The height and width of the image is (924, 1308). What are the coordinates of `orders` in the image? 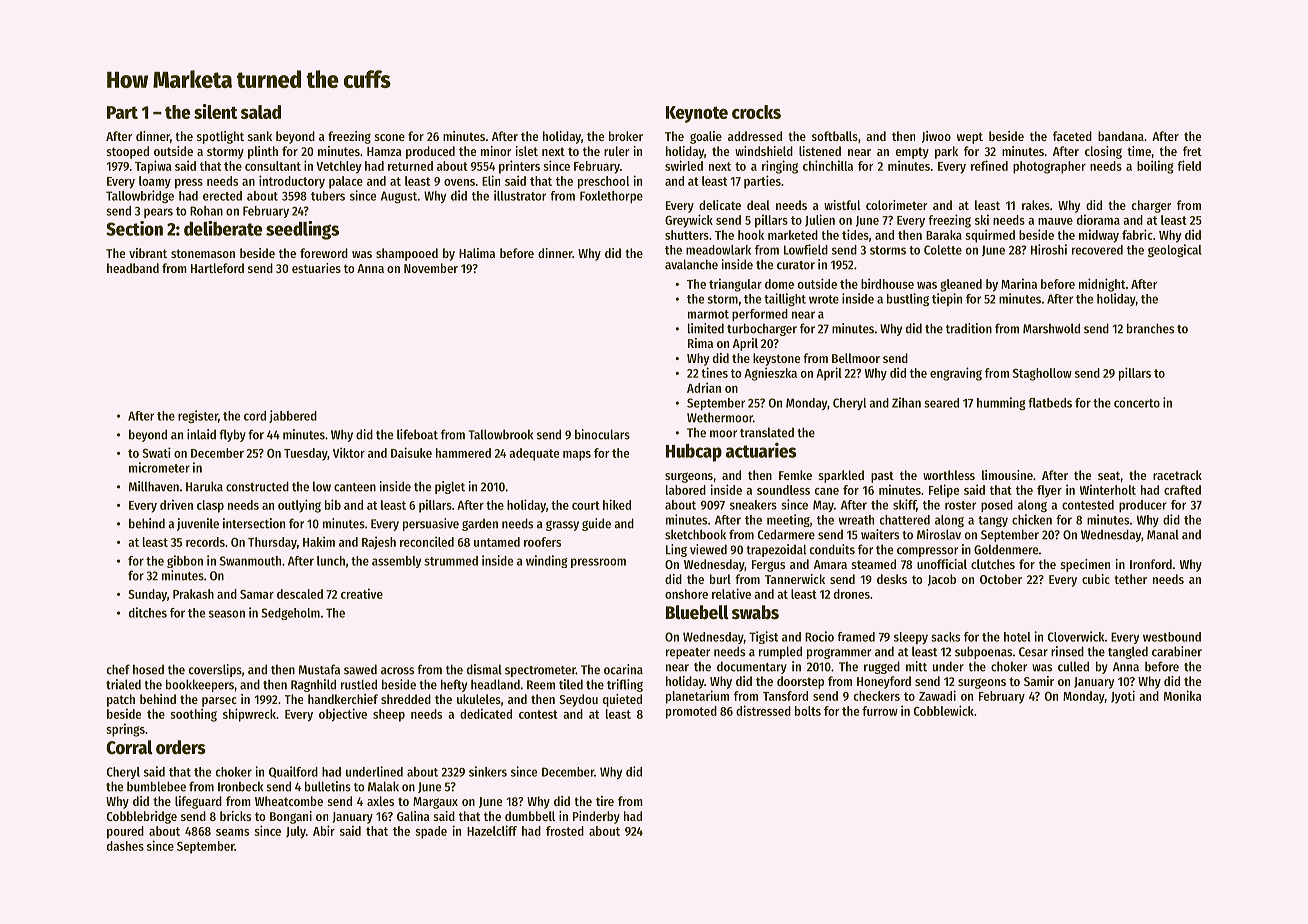 It's located at (181, 747).
